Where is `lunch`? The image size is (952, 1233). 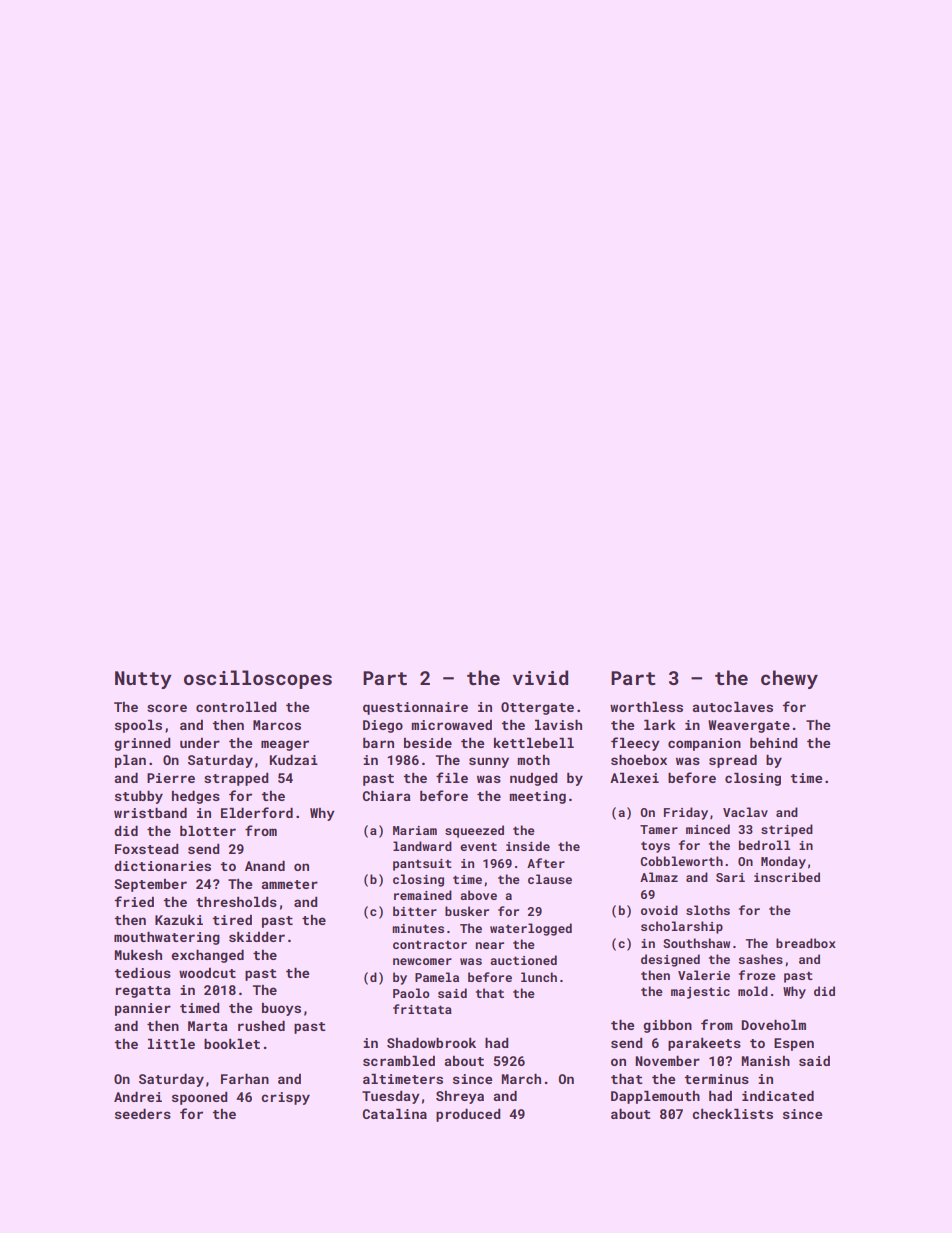
lunch is located at coordinates (539, 977).
